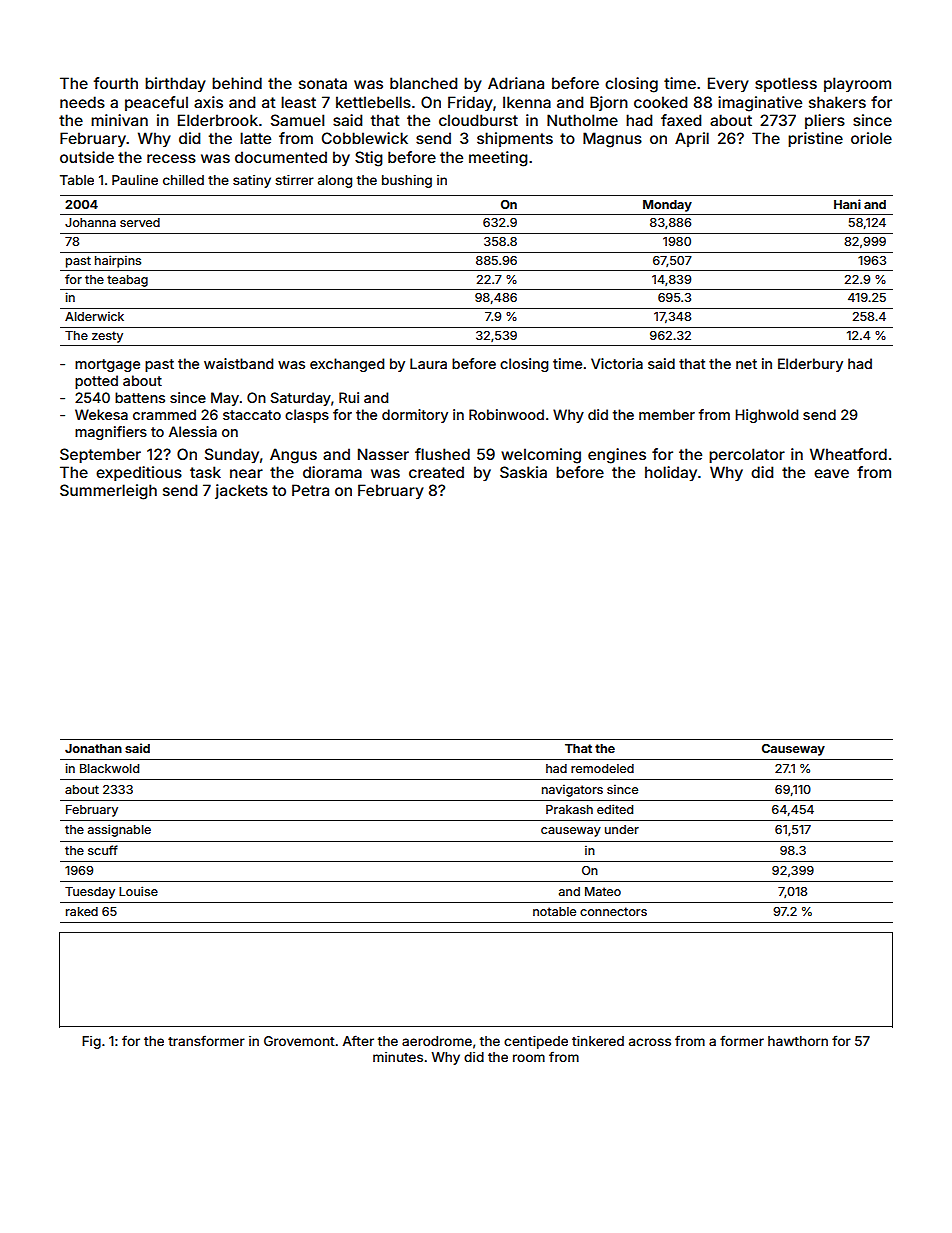 The width and height of the screenshot is (952, 1233). Describe the element at coordinates (667, 206) in the screenshot. I see `Monday` at that location.
